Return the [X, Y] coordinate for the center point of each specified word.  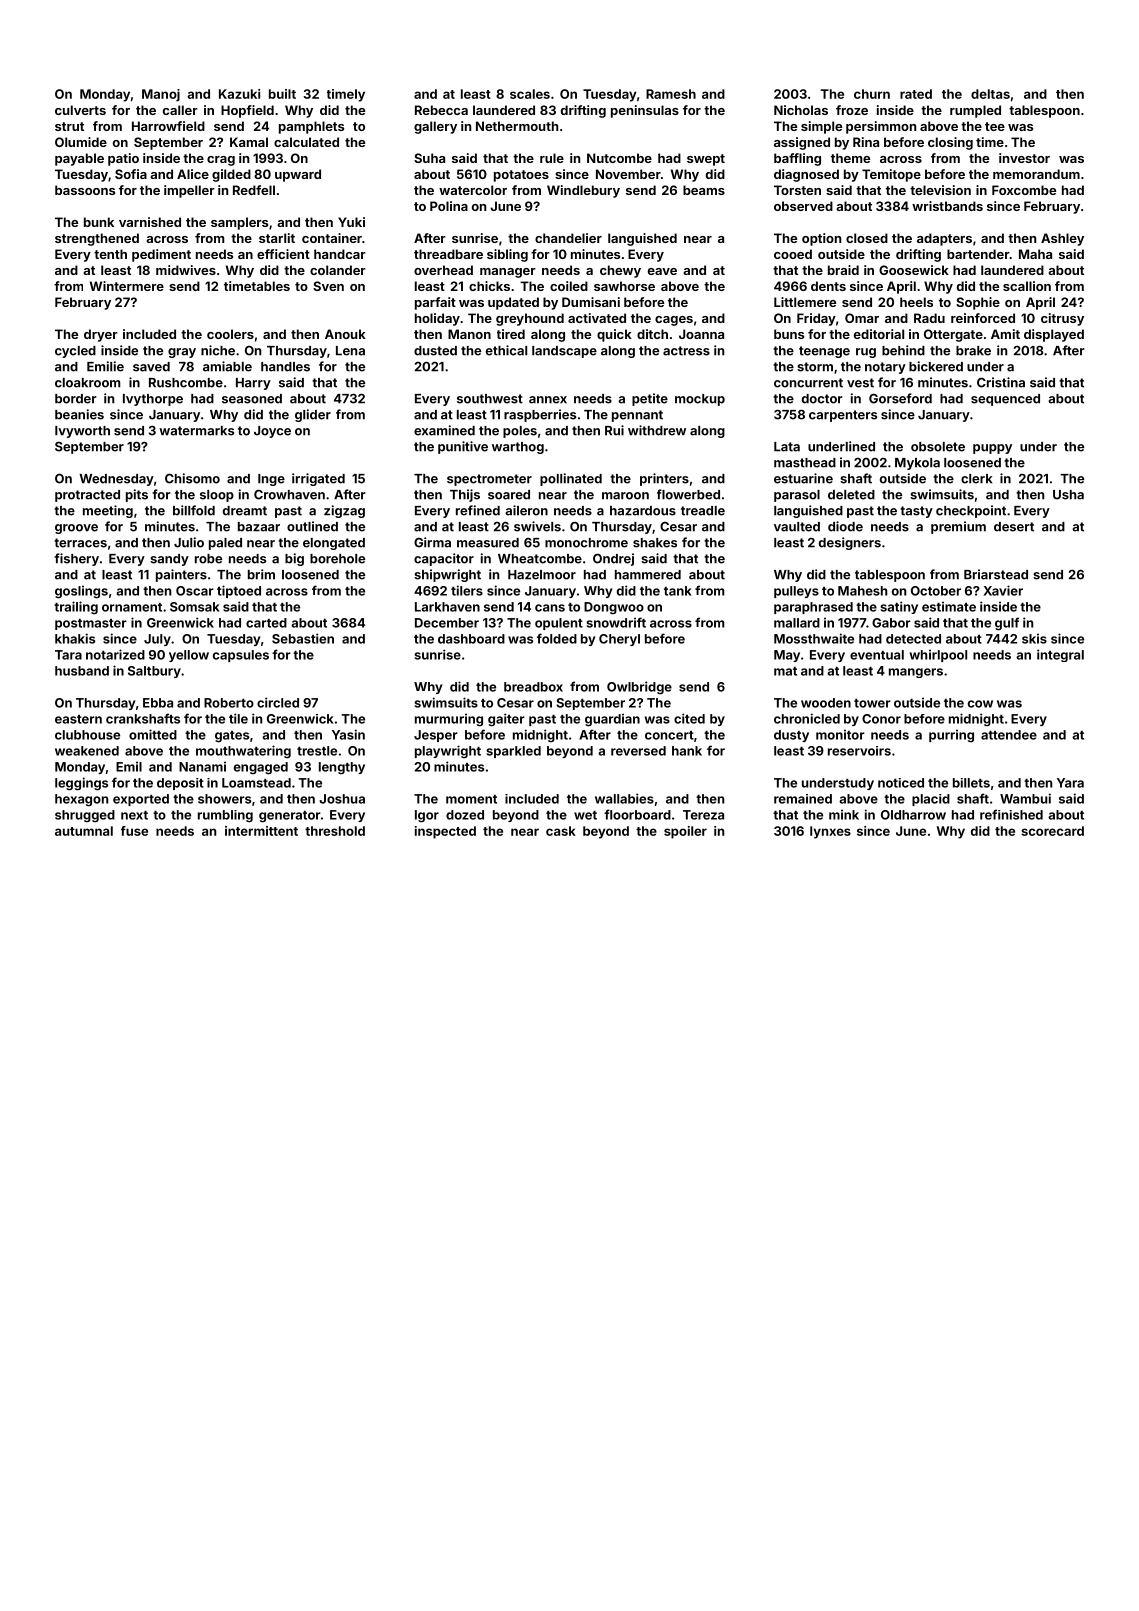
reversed [638, 751]
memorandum [1036, 174]
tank [678, 591]
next [134, 815]
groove [76, 529]
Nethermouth [517, 126]
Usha [1068, 495]
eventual [877, 655]
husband [82, 671]
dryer [101, 335]
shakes [655, 543]
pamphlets [311, 127]
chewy [620, 271]
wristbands [947, 206]
